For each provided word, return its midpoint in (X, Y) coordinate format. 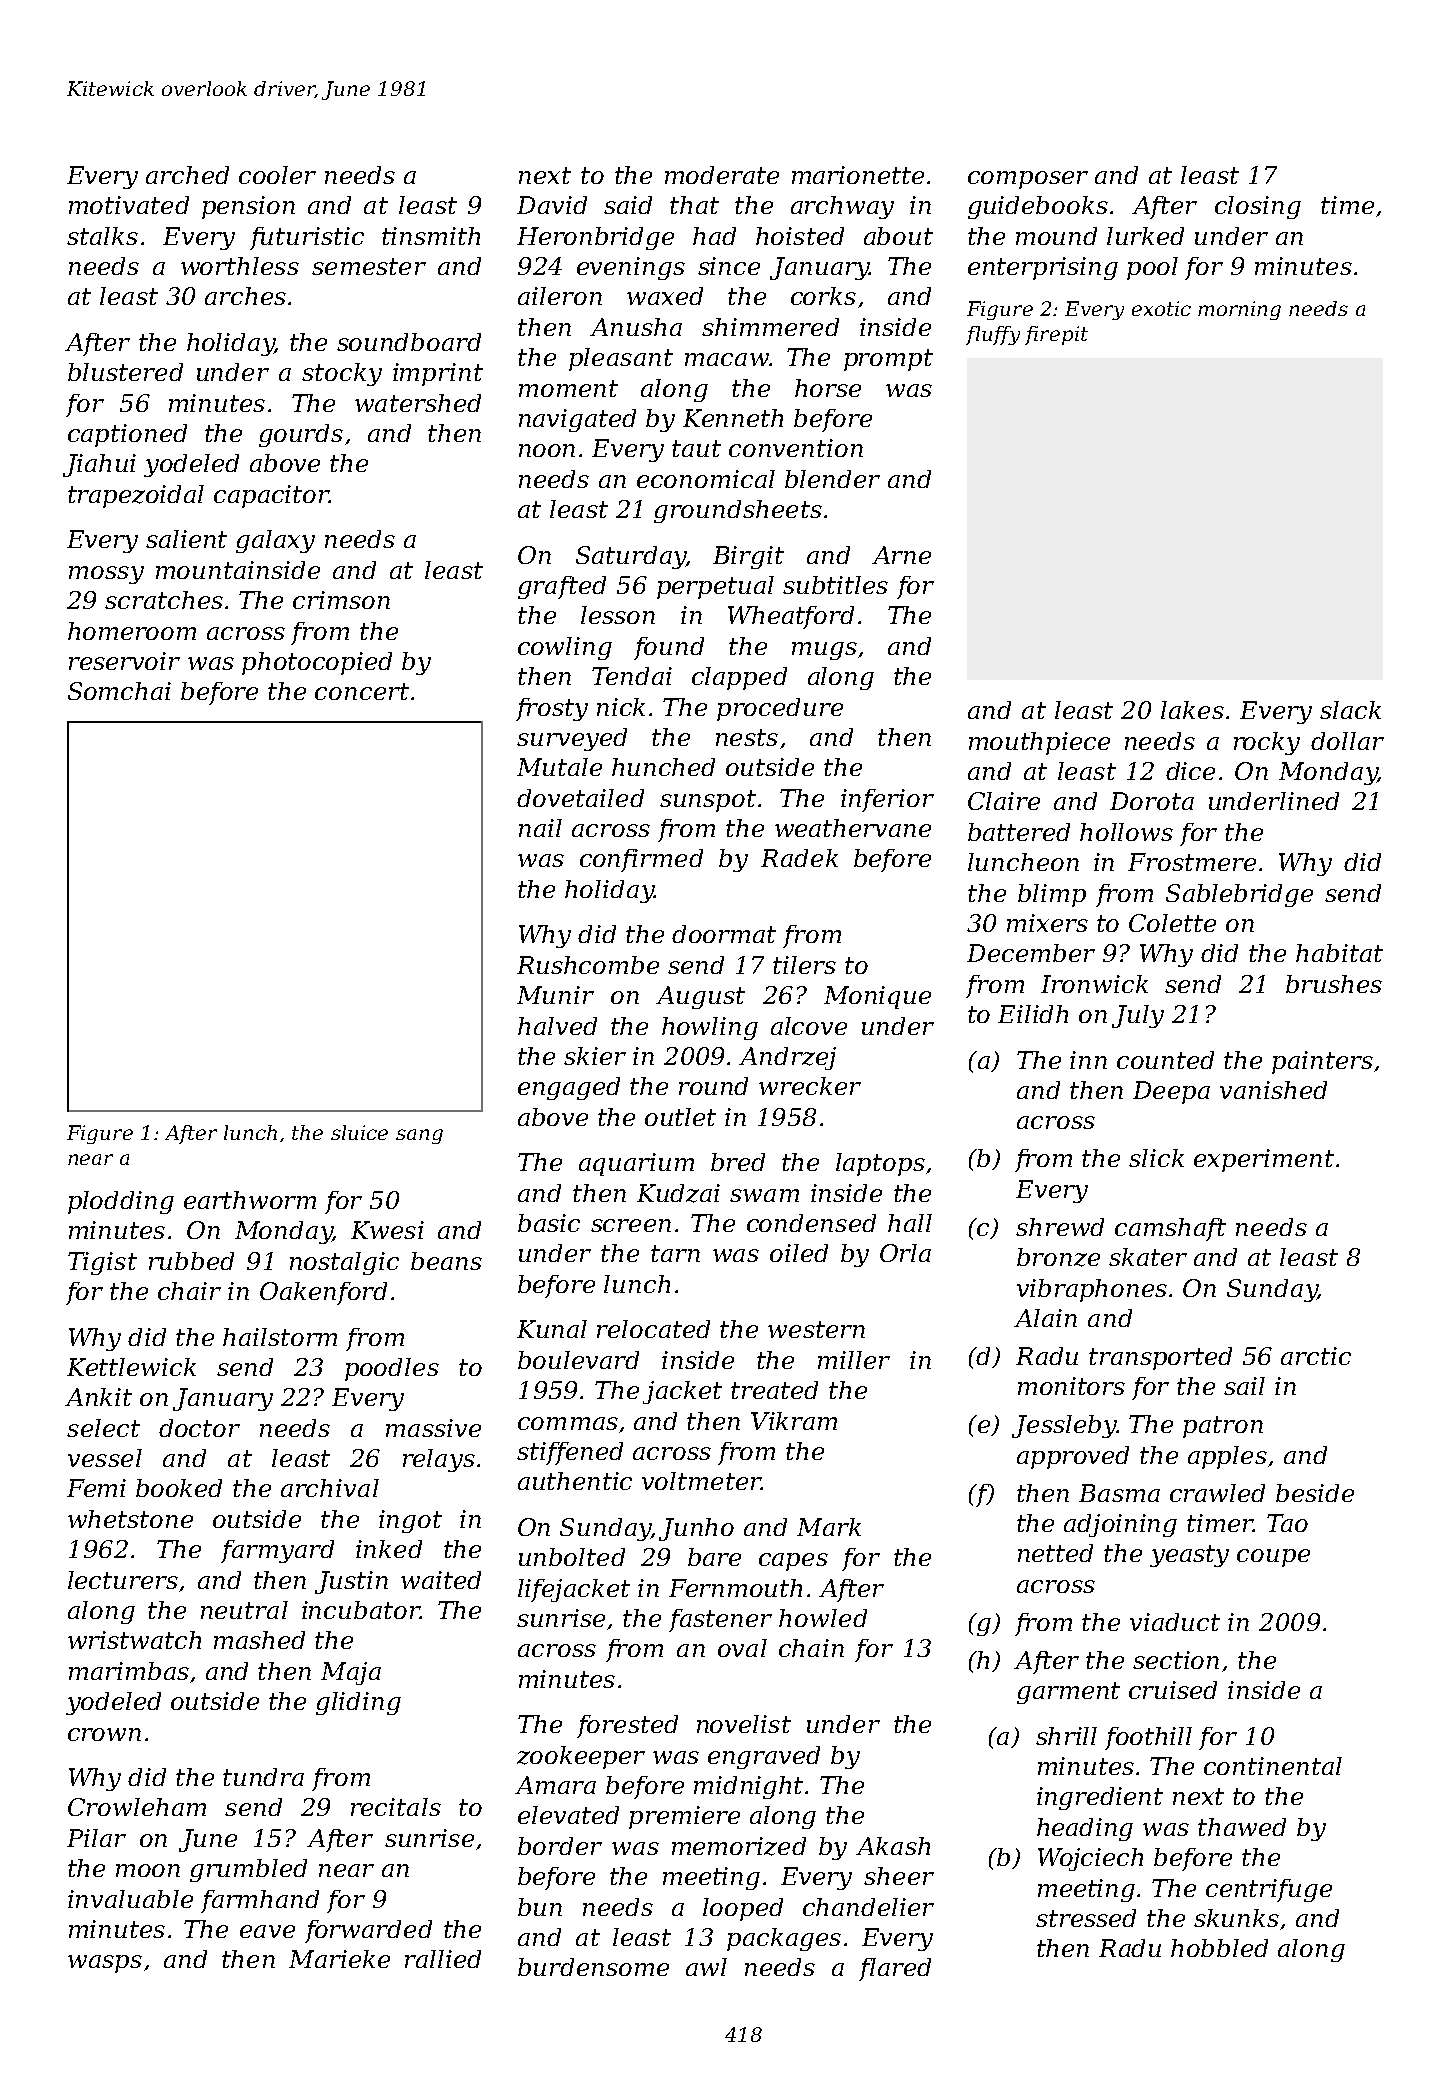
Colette (1172, 923)
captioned (127, 435)
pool (1152, 268)
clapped (739, 678)
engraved (764, 1757)
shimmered (770, 327)
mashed (259, 1640)
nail (540, 828)
